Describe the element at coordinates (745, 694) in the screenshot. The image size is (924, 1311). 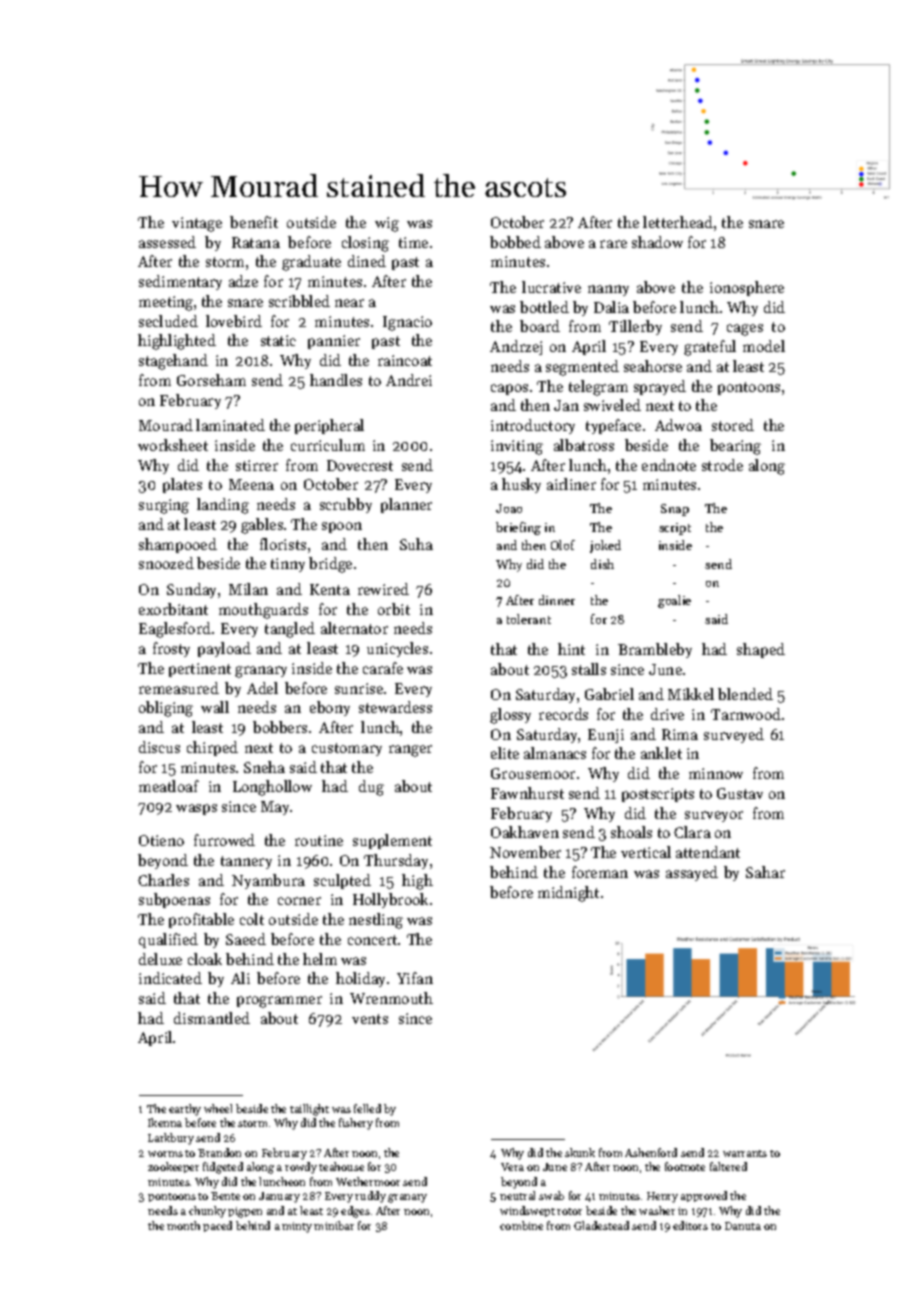
I see `blended` at that location.
